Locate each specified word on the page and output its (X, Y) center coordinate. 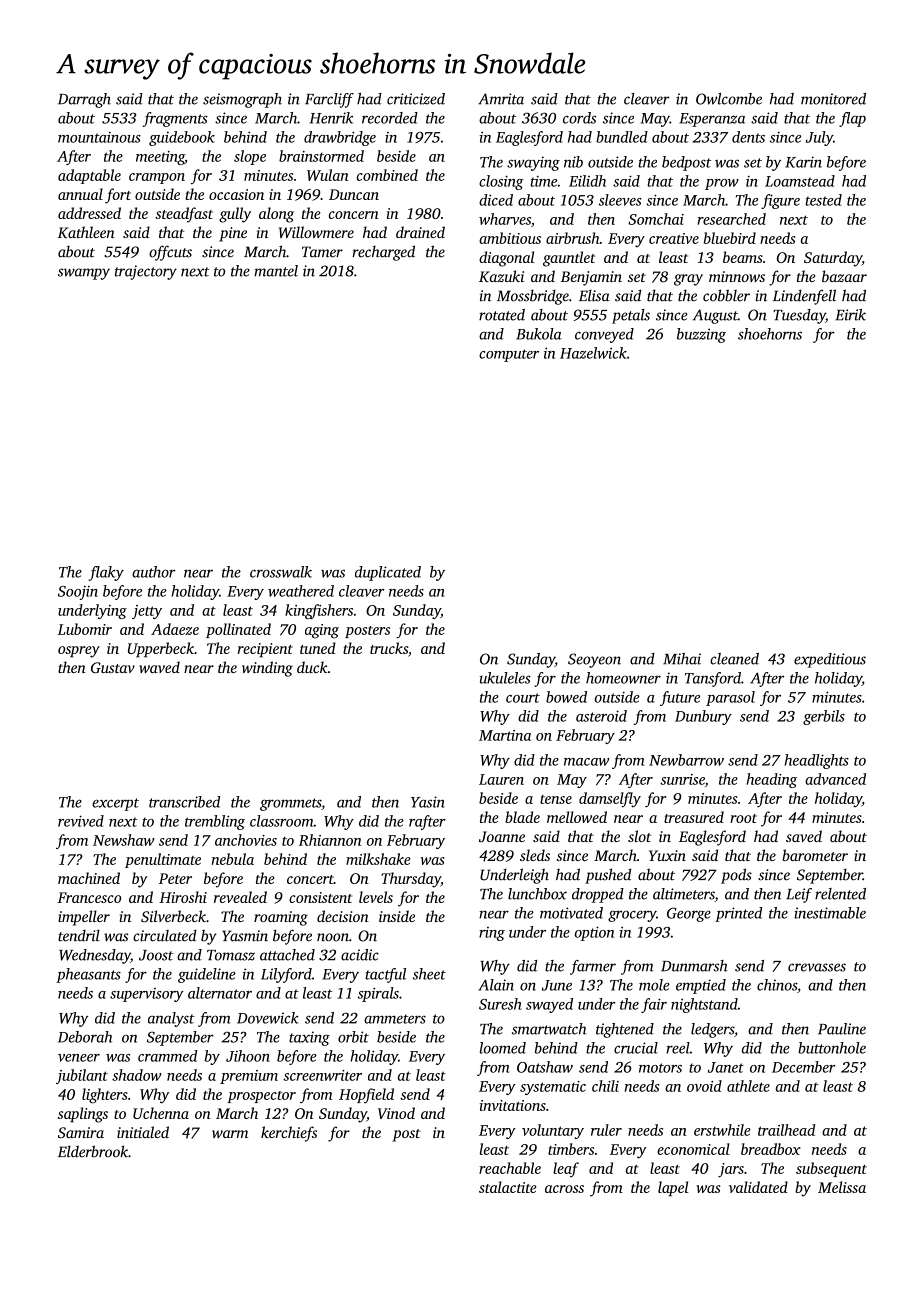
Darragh (84, 100)
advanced (835, 779)
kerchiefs (289, 1134)
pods (736, 876)
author (154, 572)
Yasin (428, 802)
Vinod (396, 1113)
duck (312, 667)
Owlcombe (729, 99)
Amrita (501, 99)
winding (267, 669)
